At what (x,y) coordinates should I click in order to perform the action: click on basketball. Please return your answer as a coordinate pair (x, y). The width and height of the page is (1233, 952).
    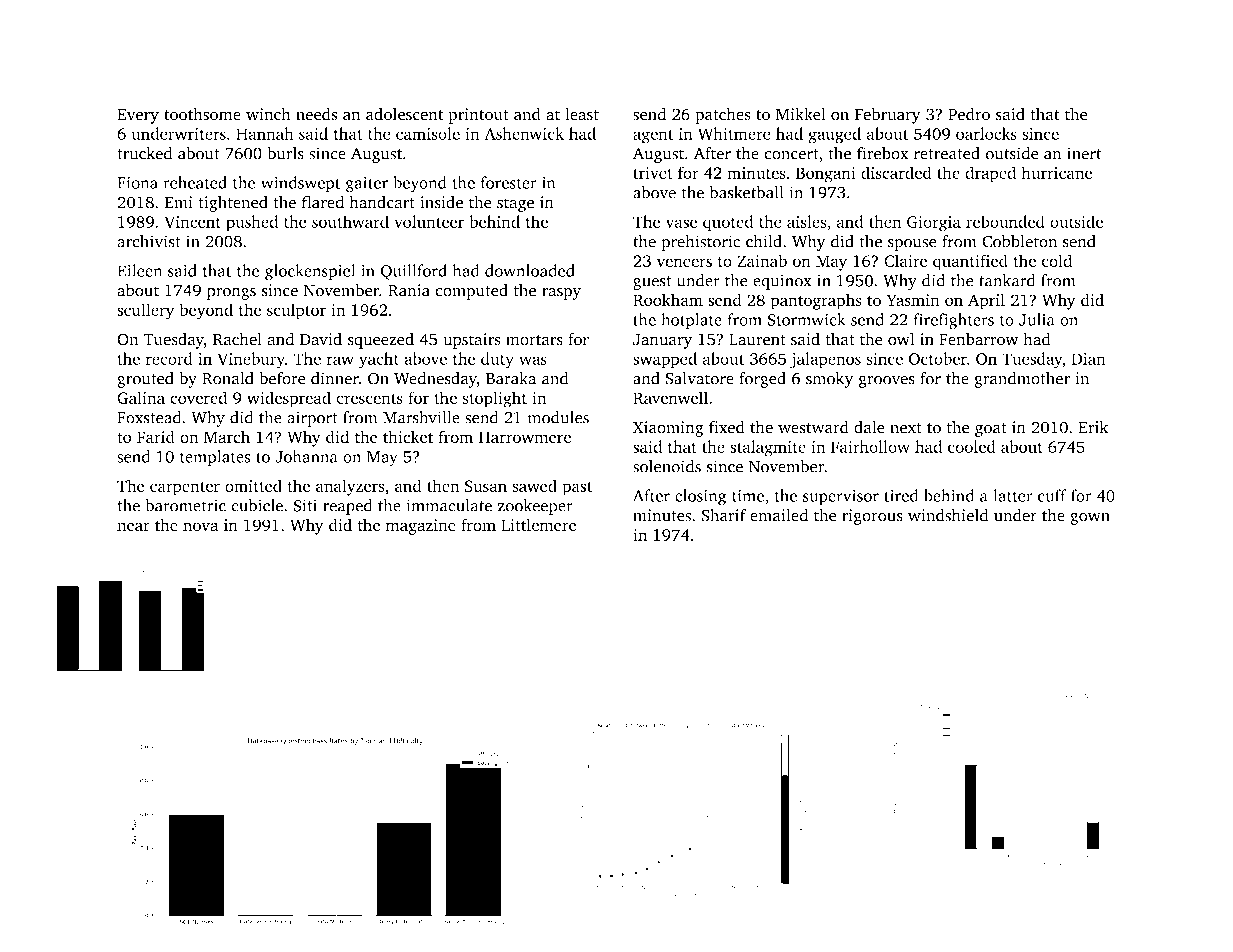
    Looking at the image, I should click on (746, 192).
